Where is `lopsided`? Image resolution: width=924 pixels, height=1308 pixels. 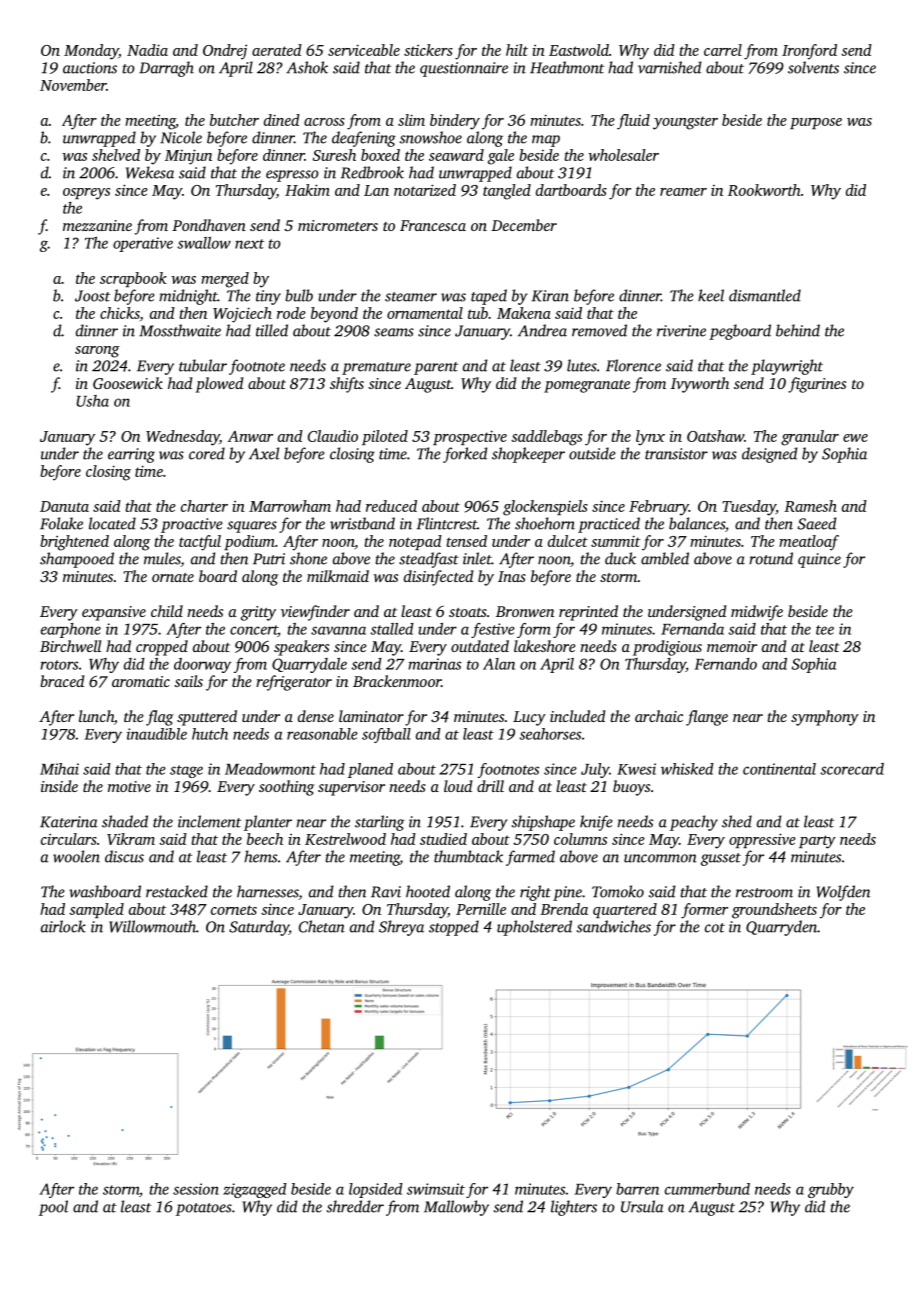
lopsided is located at coordinates (376, 1190).
